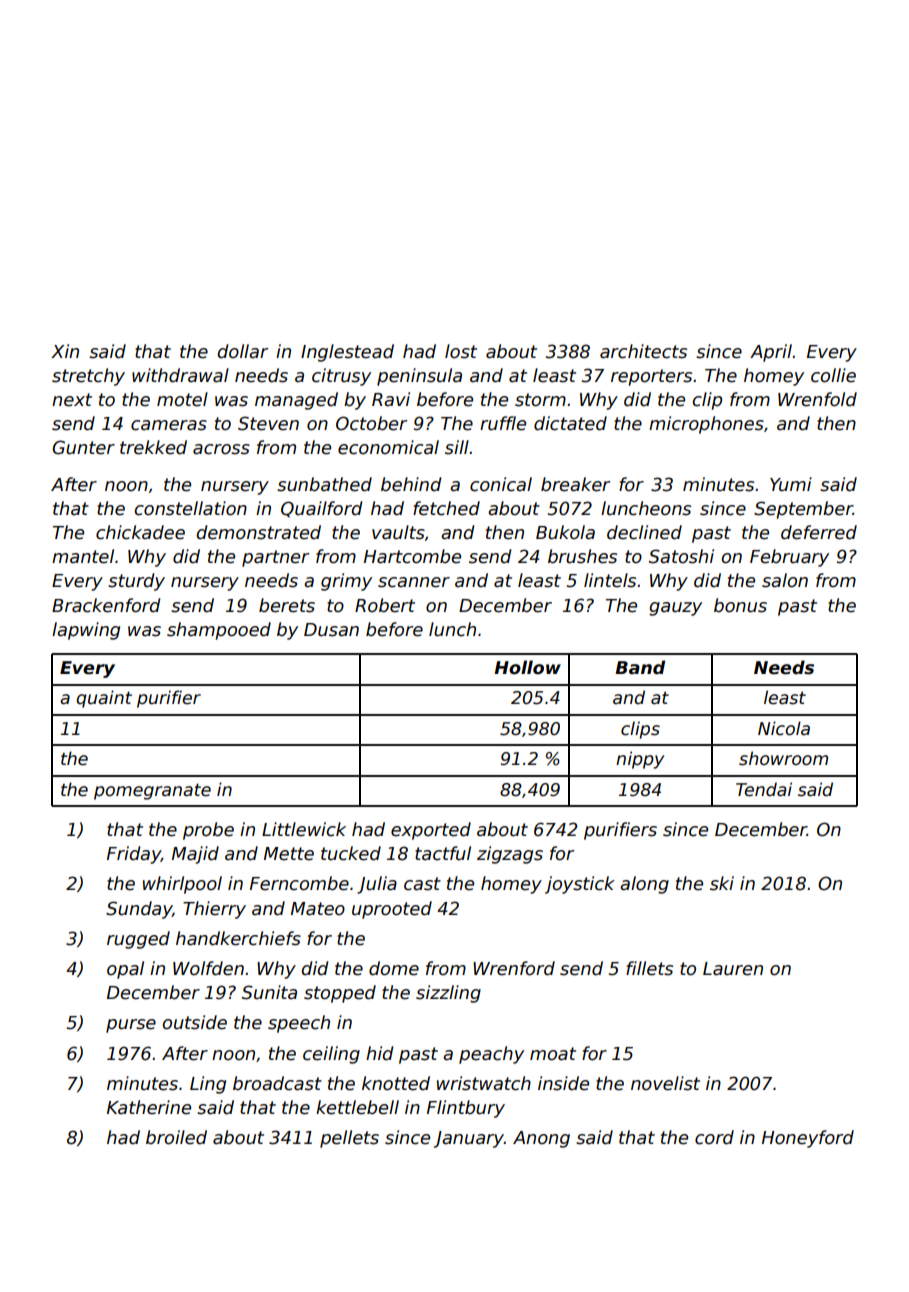  What do you see at coordinates (461, 351) in the screenshot?
I see `lost` at bounding box center [461, 351].
